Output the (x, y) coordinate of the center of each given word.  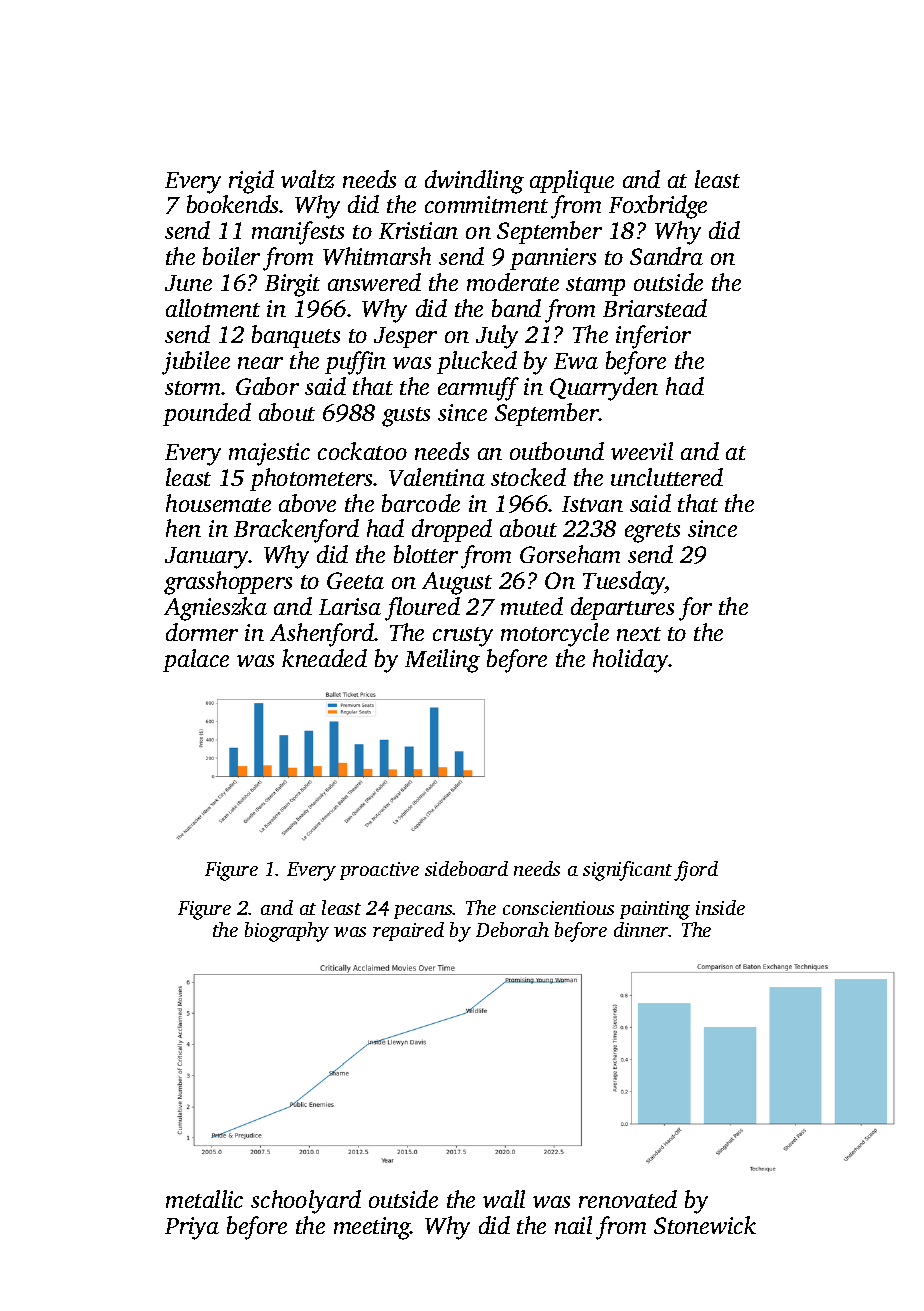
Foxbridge (658, 207)
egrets (652, 533)
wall (504, 1199)
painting (655, 910)
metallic (204, 1199)
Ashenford (322, 635)
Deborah (512, 929)
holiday (631, 661)
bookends (233, 204)
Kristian (418, 230)
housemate (218, 503)
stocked (528, 477)
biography (287, 932)
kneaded (324, 658)
